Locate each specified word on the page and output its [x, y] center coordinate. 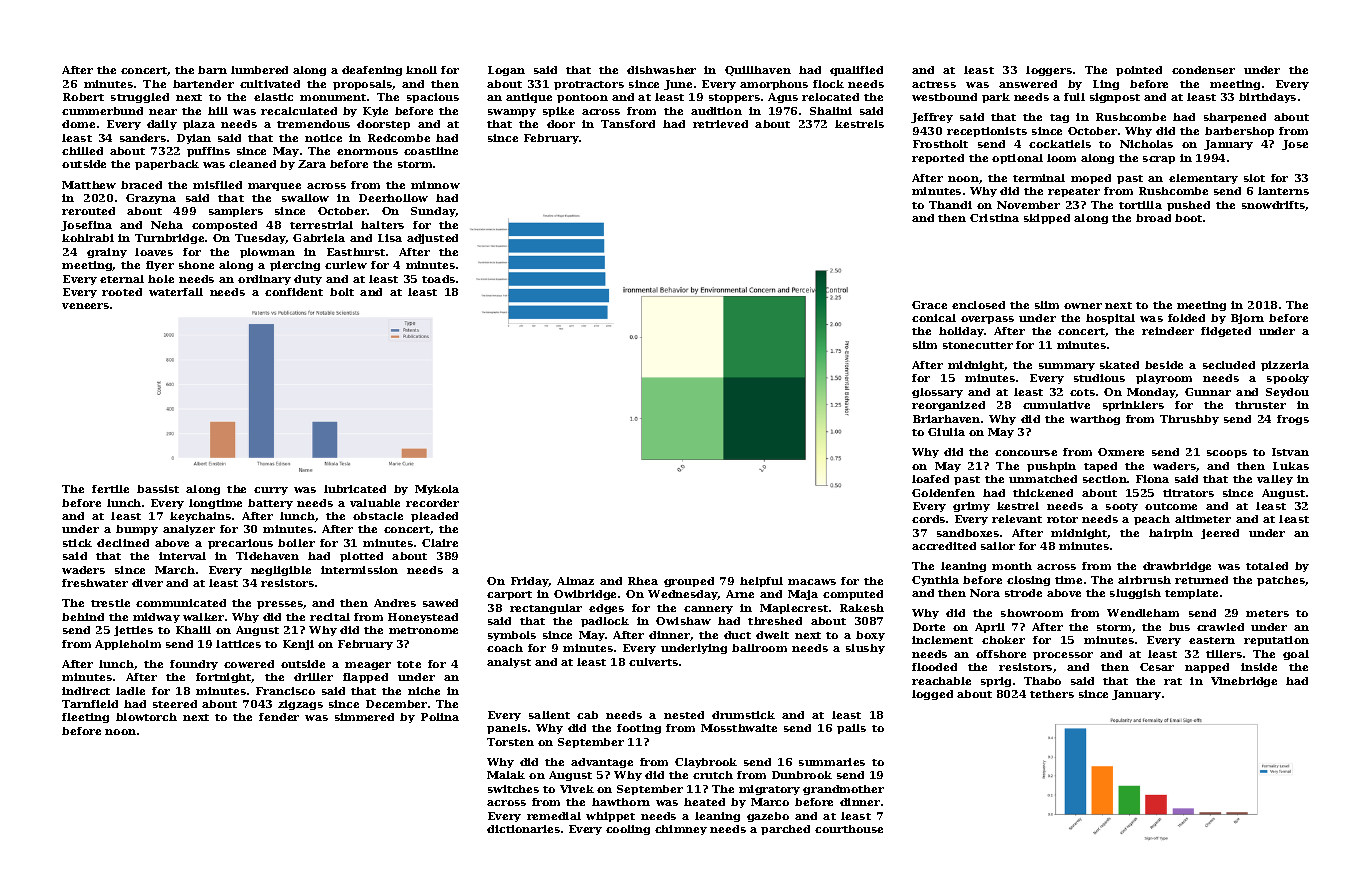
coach [505, 648]
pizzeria [1285, 366]
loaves [154, 252]
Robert [83, 97]
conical [934, 318]
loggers [1049, 71]
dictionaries [523, 829]
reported [938, 159]
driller [313, 677]
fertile [110, 489]
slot [1254, 178]
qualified [856, 71]
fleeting [85, 718]
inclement [942, 640]
